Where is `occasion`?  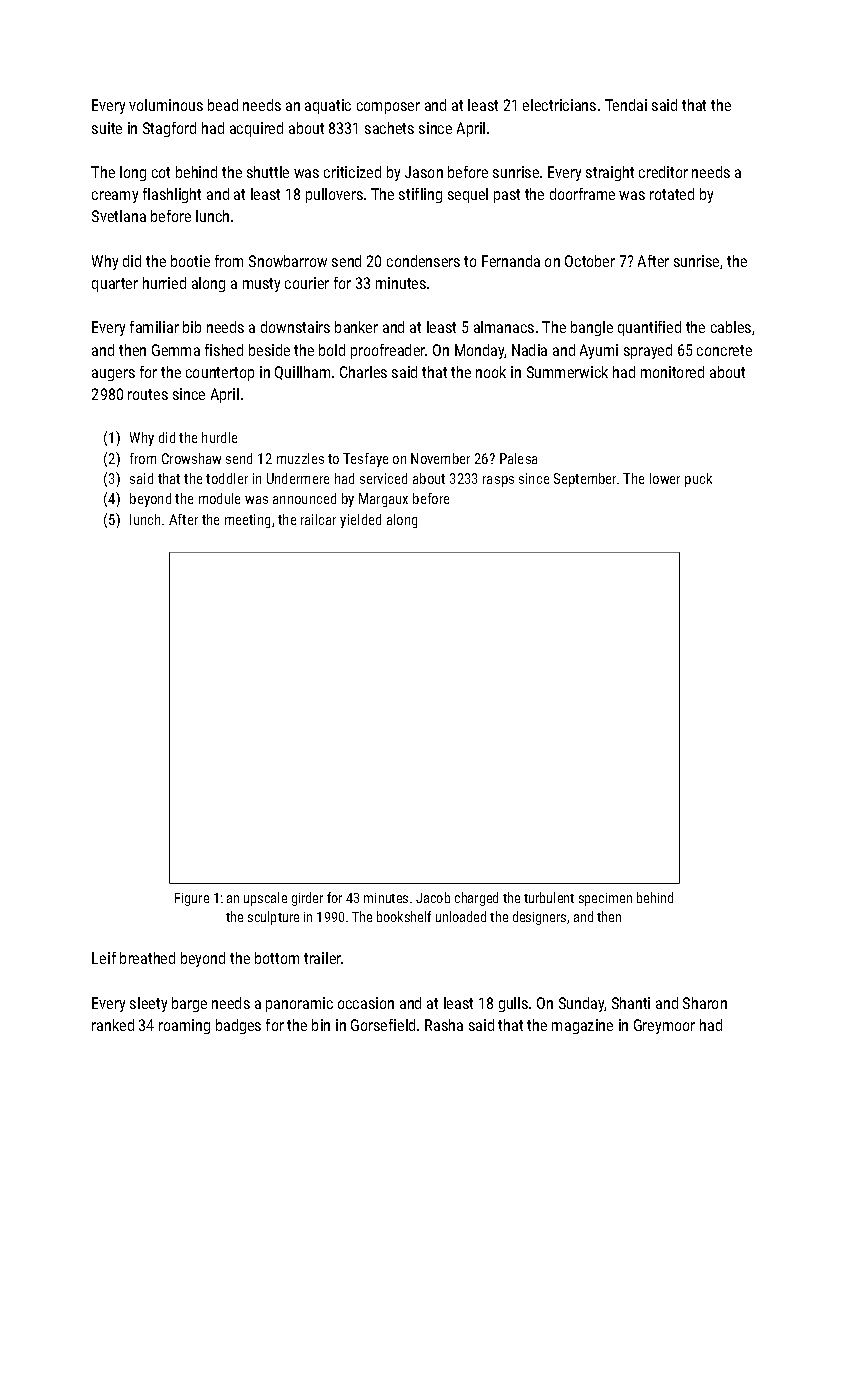
occasion is located at coordinates (366, 1003).
